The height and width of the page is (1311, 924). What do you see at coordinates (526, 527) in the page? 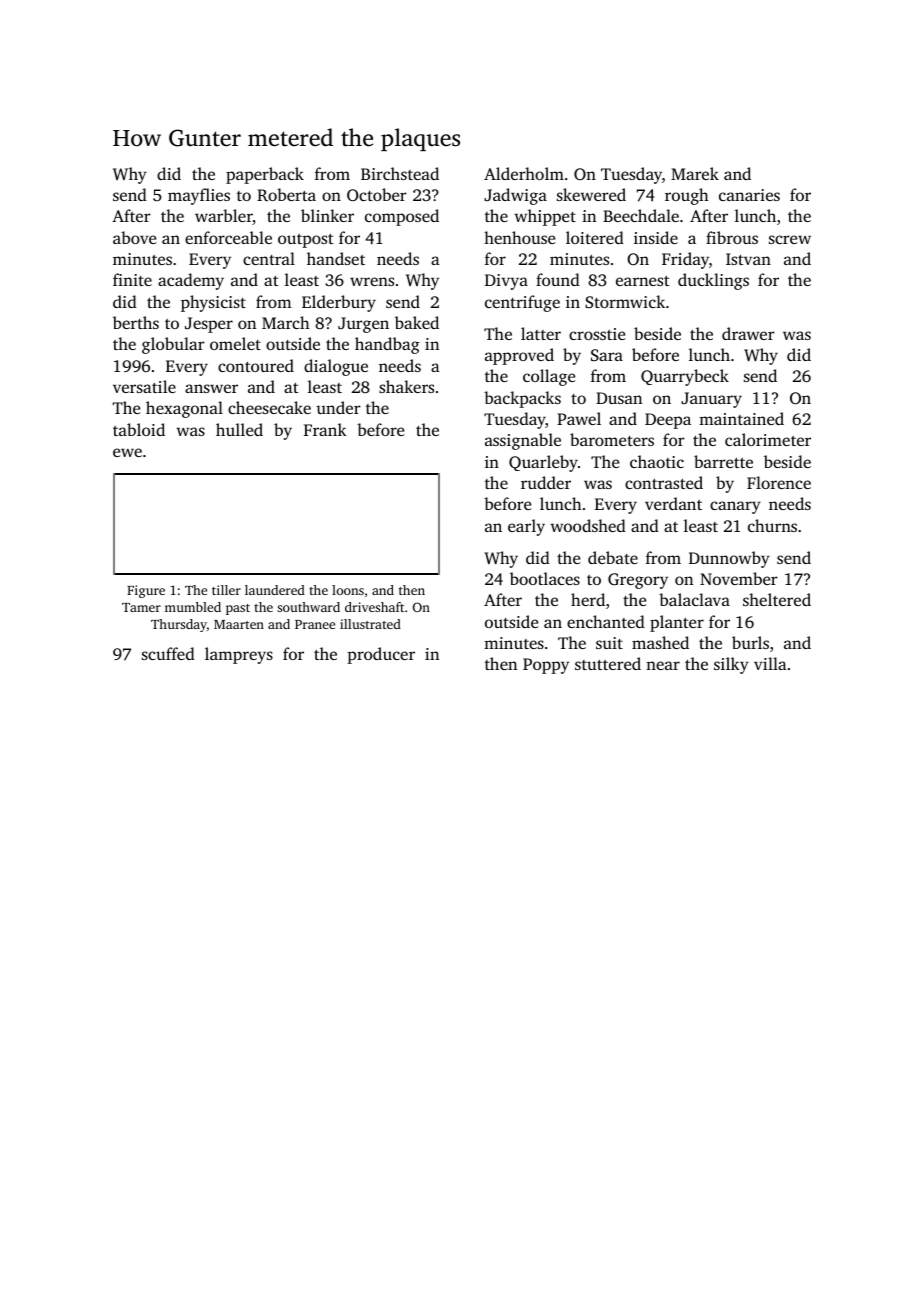
I see `early` at bounding box center [526, 527].
